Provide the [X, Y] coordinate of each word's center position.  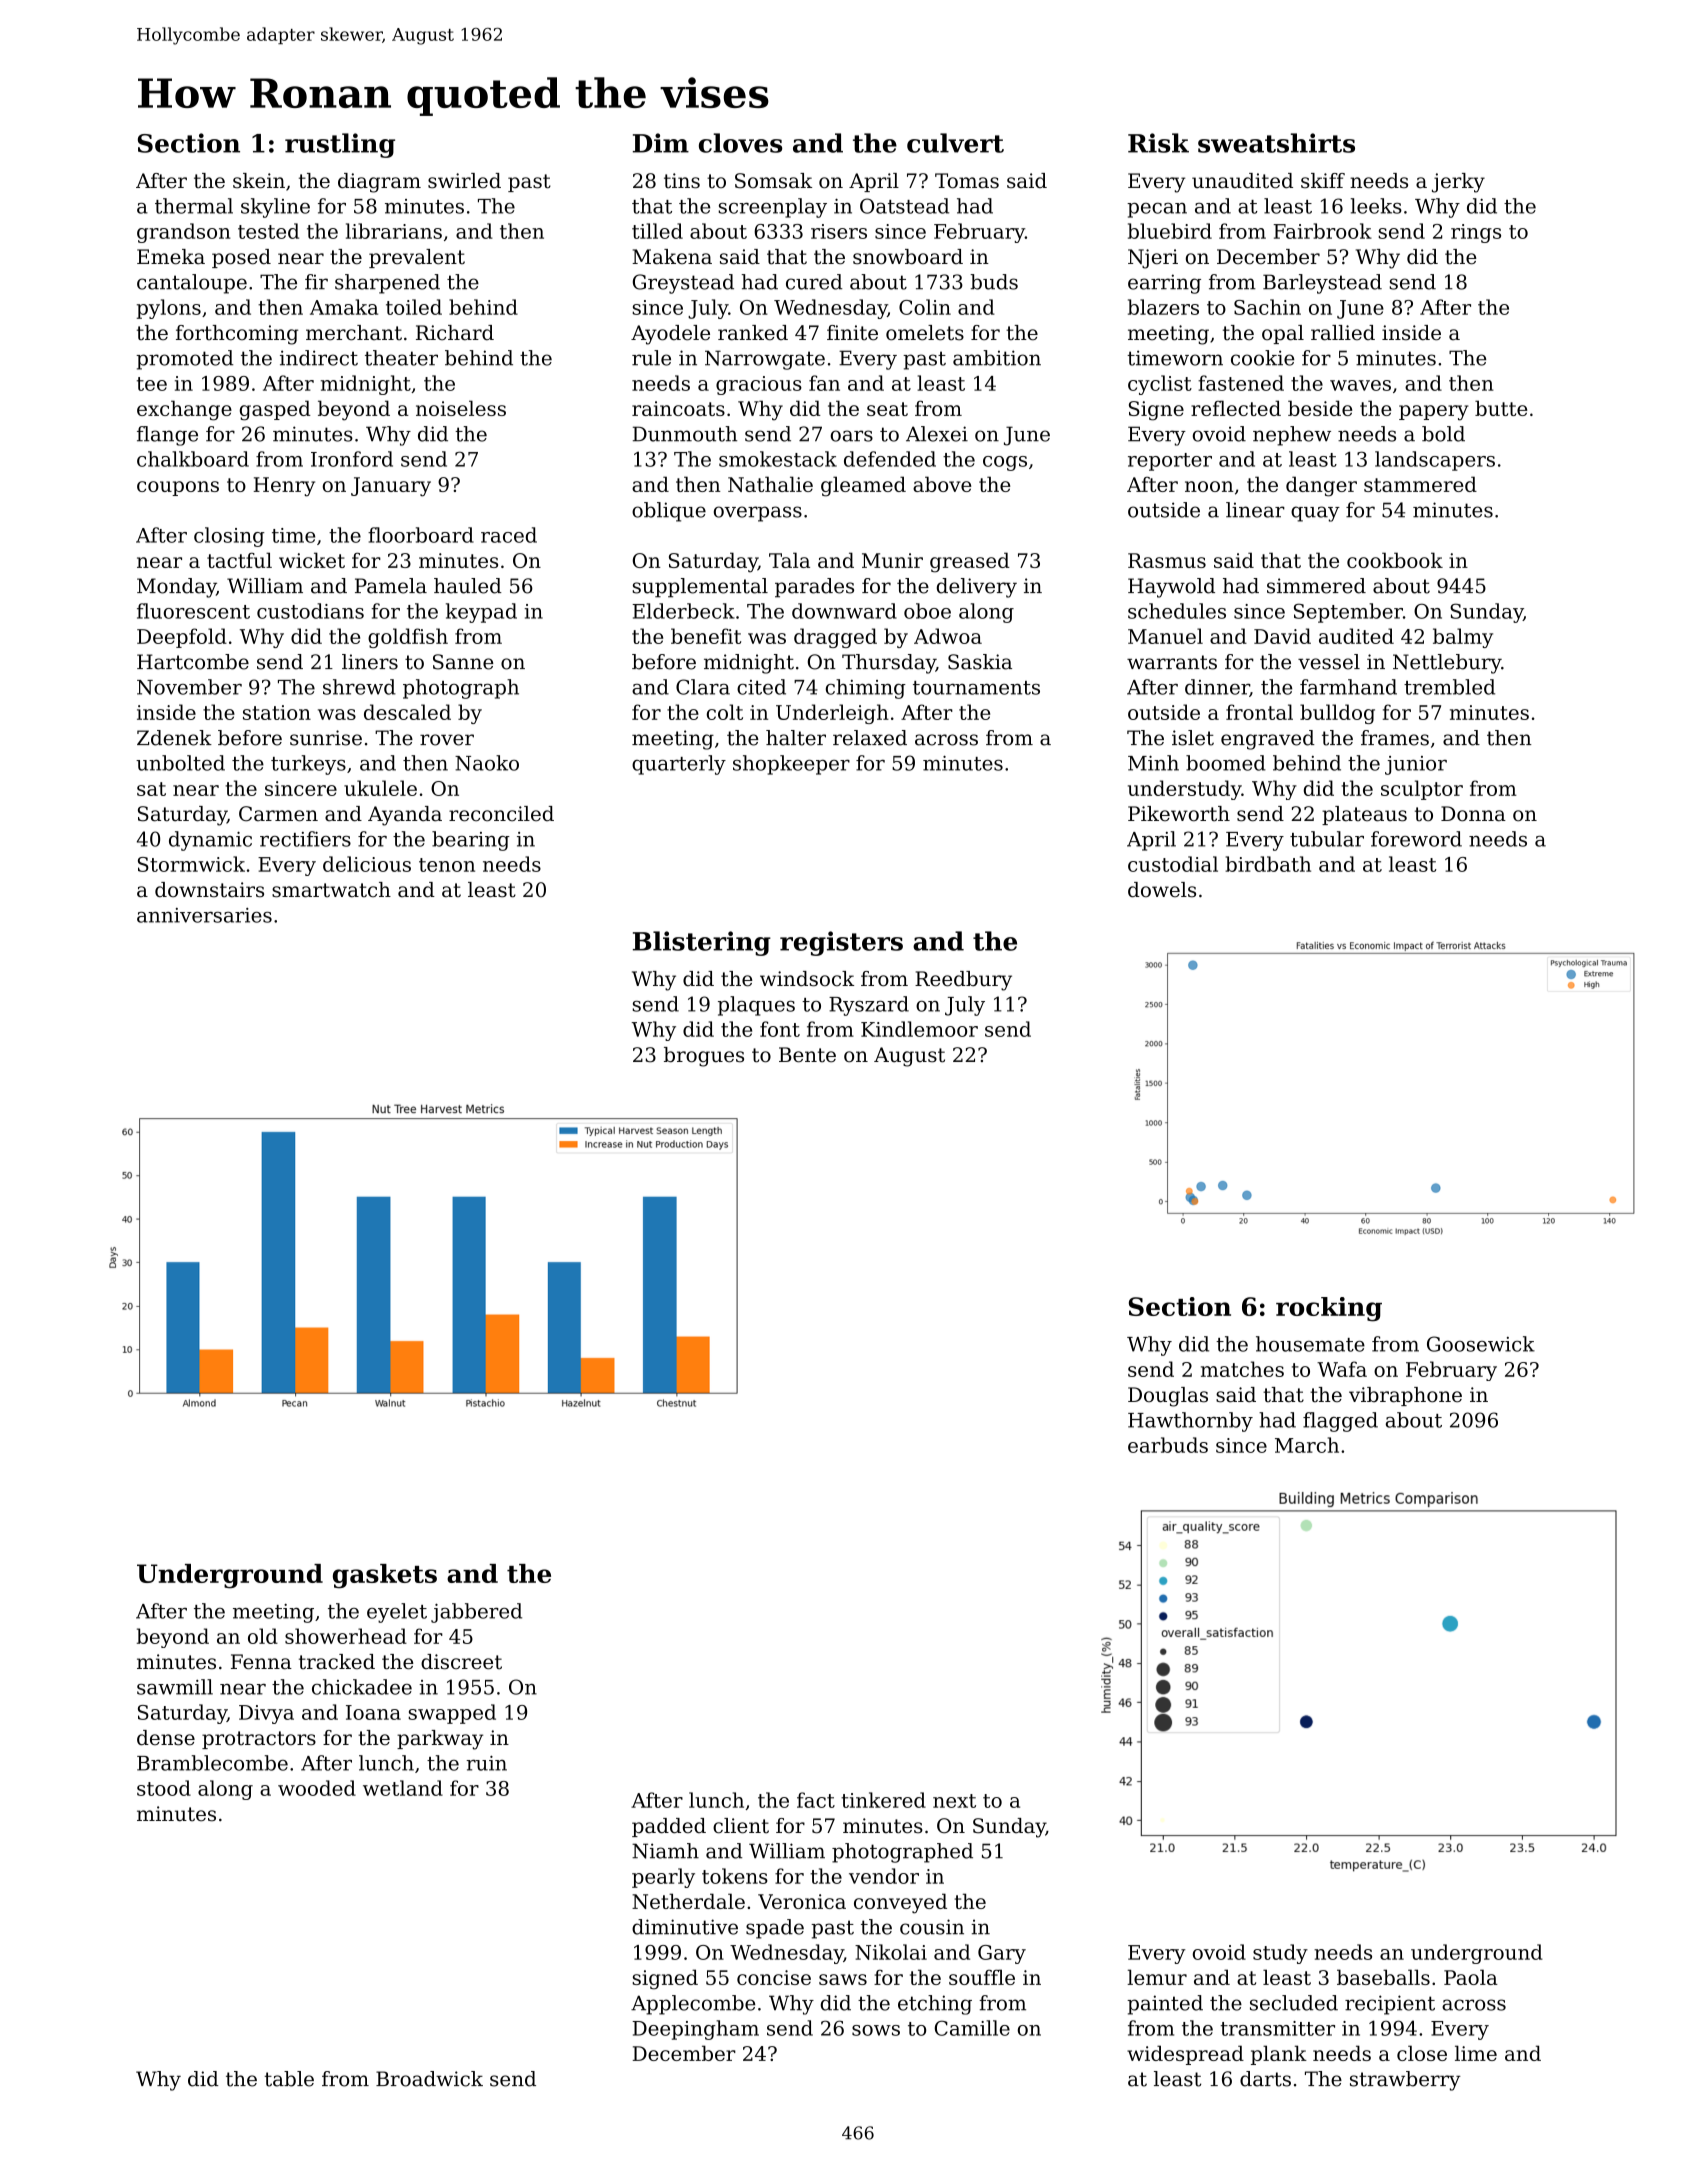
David [1282, 636]
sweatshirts [1276, 143]
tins [682, 181]
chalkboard [193, 459]
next [954, 1801]
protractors [259, 1740]
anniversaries [204, 915]
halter [796, 738]
